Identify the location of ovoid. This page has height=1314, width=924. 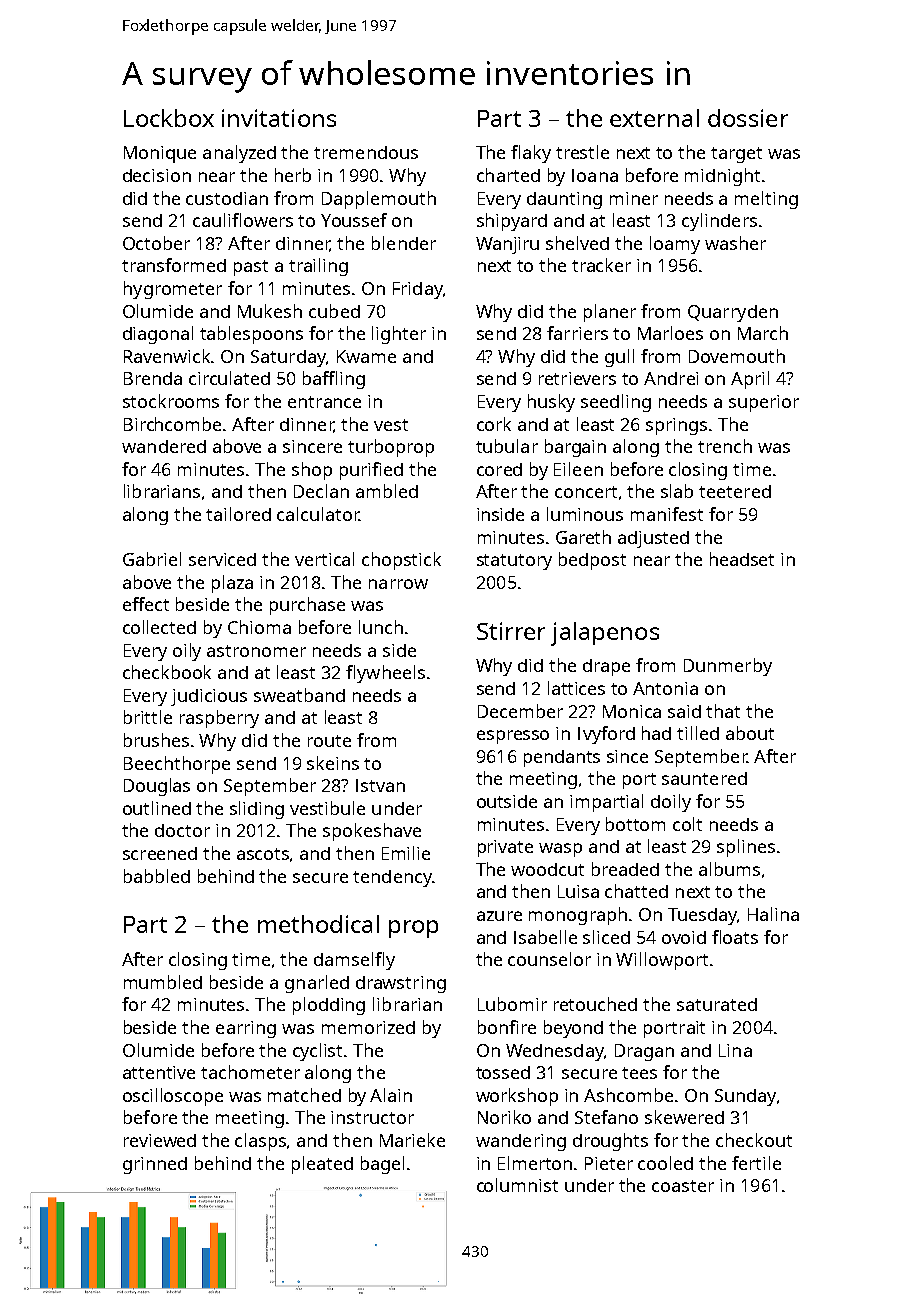
(684, 937).
